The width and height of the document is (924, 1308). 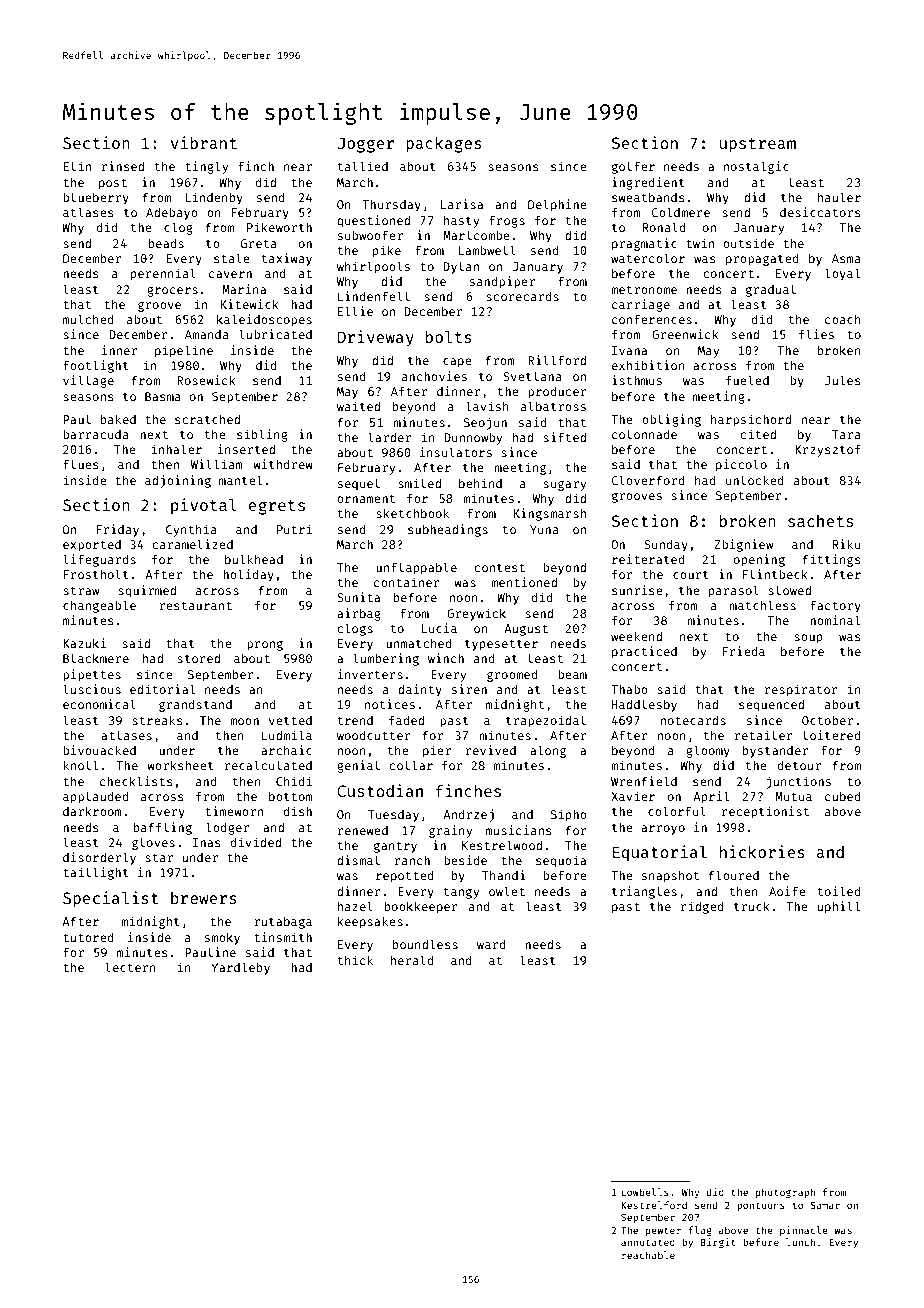 I want to click on lectern, so click(x=130, y=967).
